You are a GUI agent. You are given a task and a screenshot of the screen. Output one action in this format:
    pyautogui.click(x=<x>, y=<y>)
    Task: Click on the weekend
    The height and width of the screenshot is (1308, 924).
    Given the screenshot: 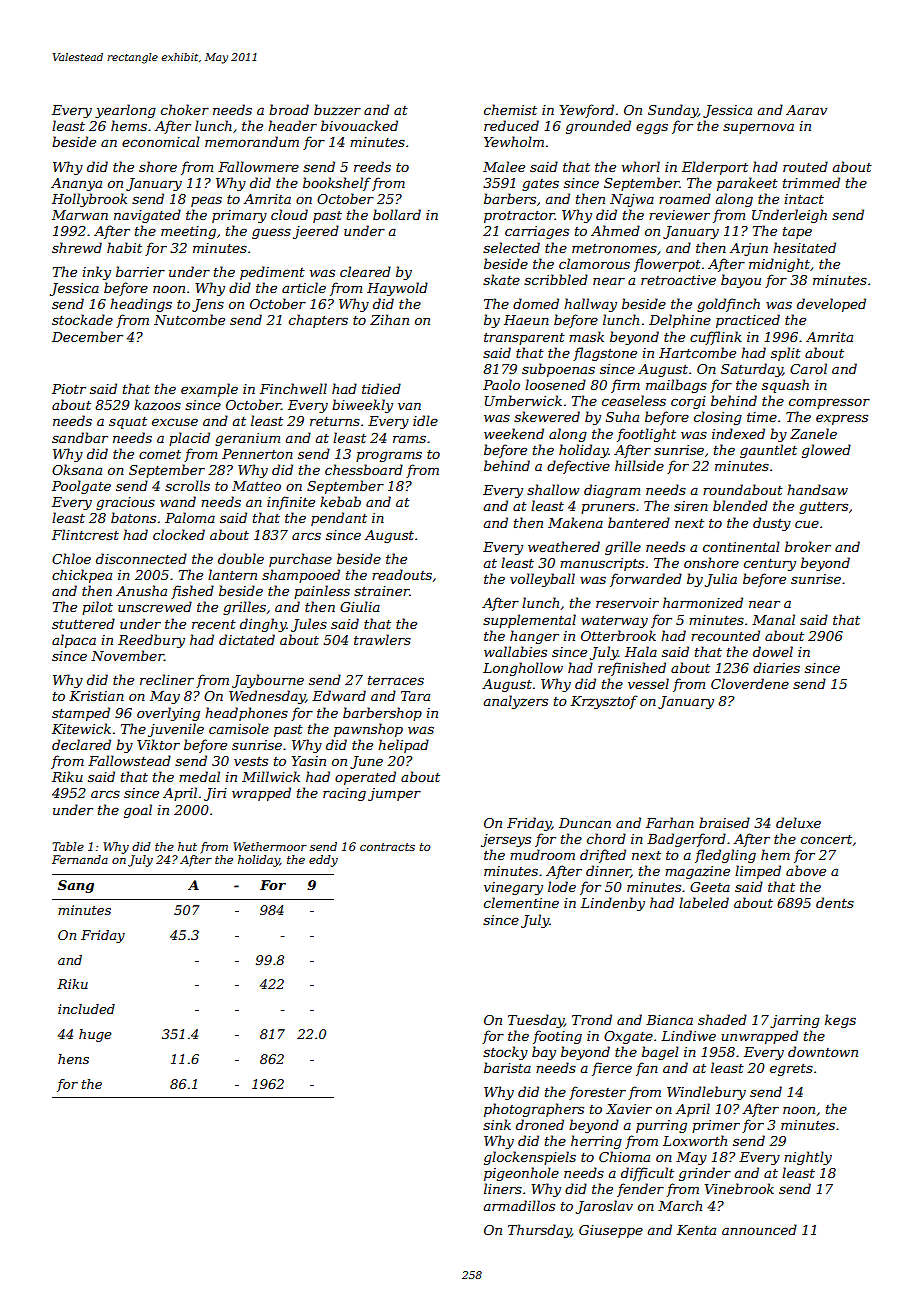 What is the action you would take?
    pyautogui.click(x=514, y=433)
